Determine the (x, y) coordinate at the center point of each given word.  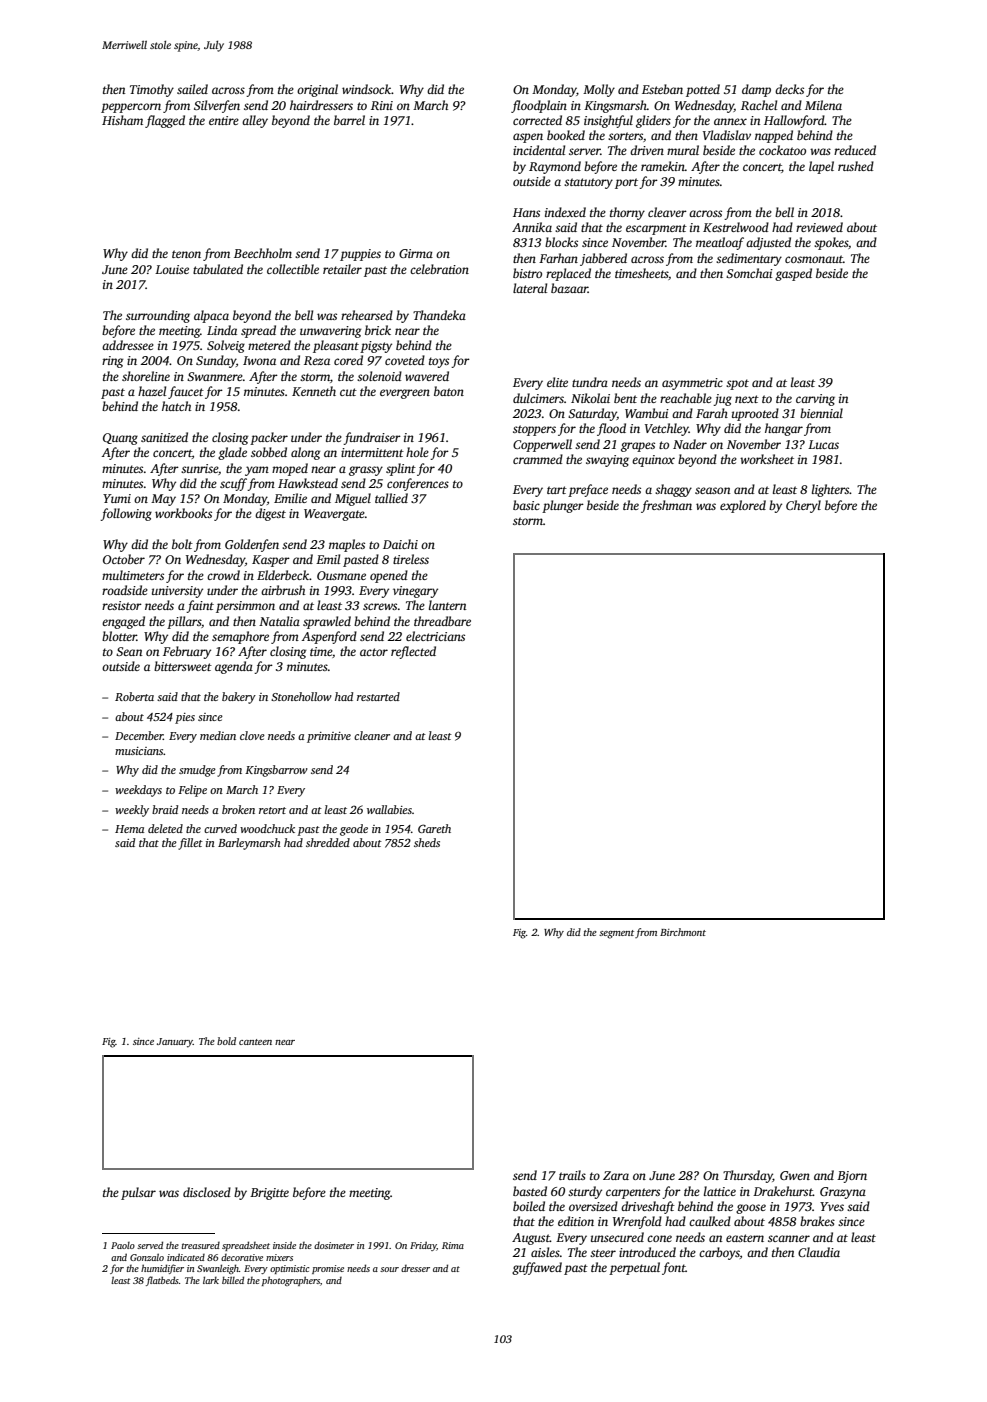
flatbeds (162, 1281)
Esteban (662, 89)
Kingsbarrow (276, 771)
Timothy (152, 90)
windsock (366, 89)
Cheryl (803, 506)
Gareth (434, 828)
